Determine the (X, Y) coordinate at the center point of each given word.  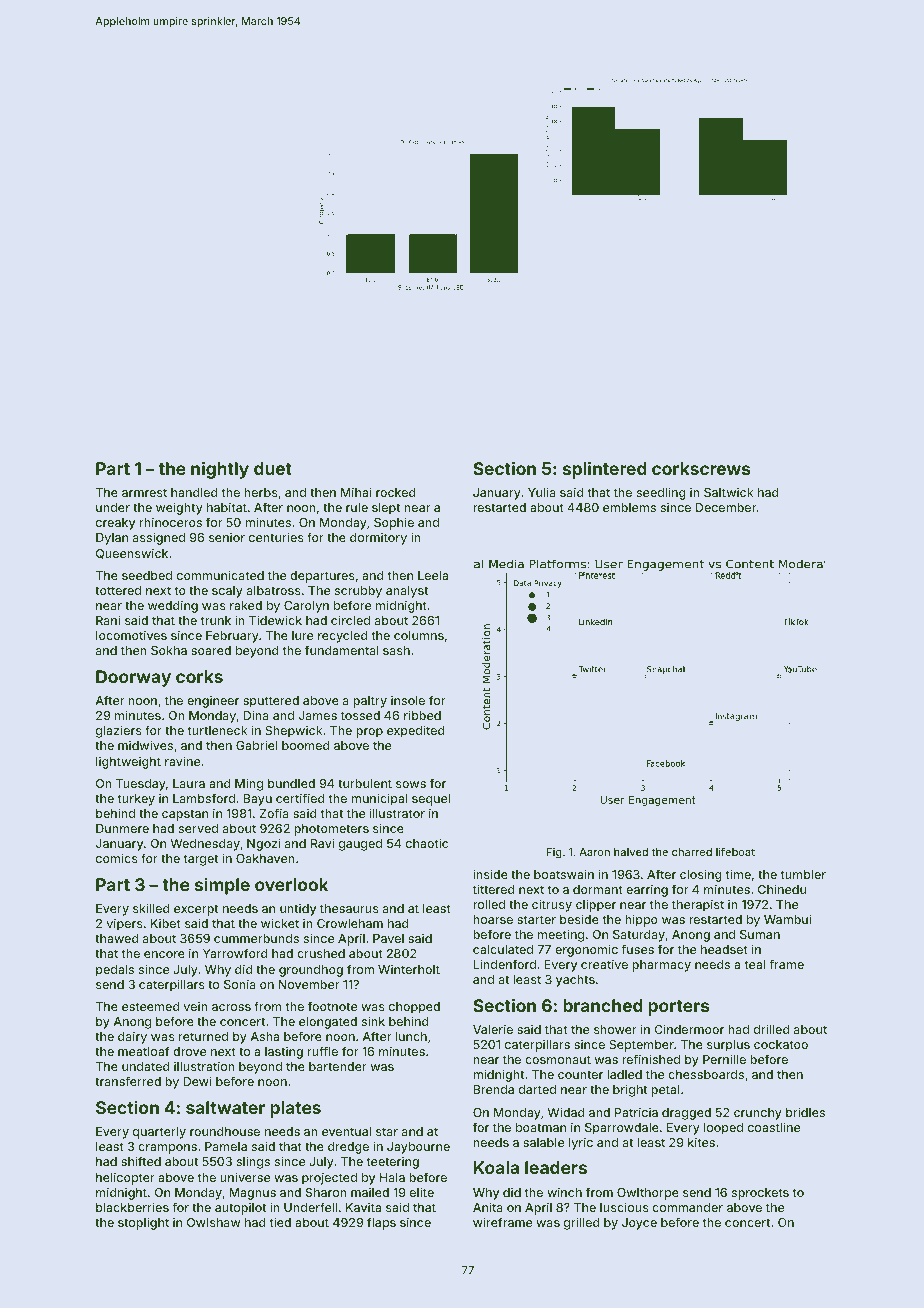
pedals (115, 971)
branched (603, 1005)
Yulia (542, 492)
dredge (348, 1148)
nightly (220, 470)
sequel (431, 800)
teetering (392, 1163)
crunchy (758, 1114)
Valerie (493, 1029)
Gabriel (256, 745)
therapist (698, 905)
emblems (629, 507)
